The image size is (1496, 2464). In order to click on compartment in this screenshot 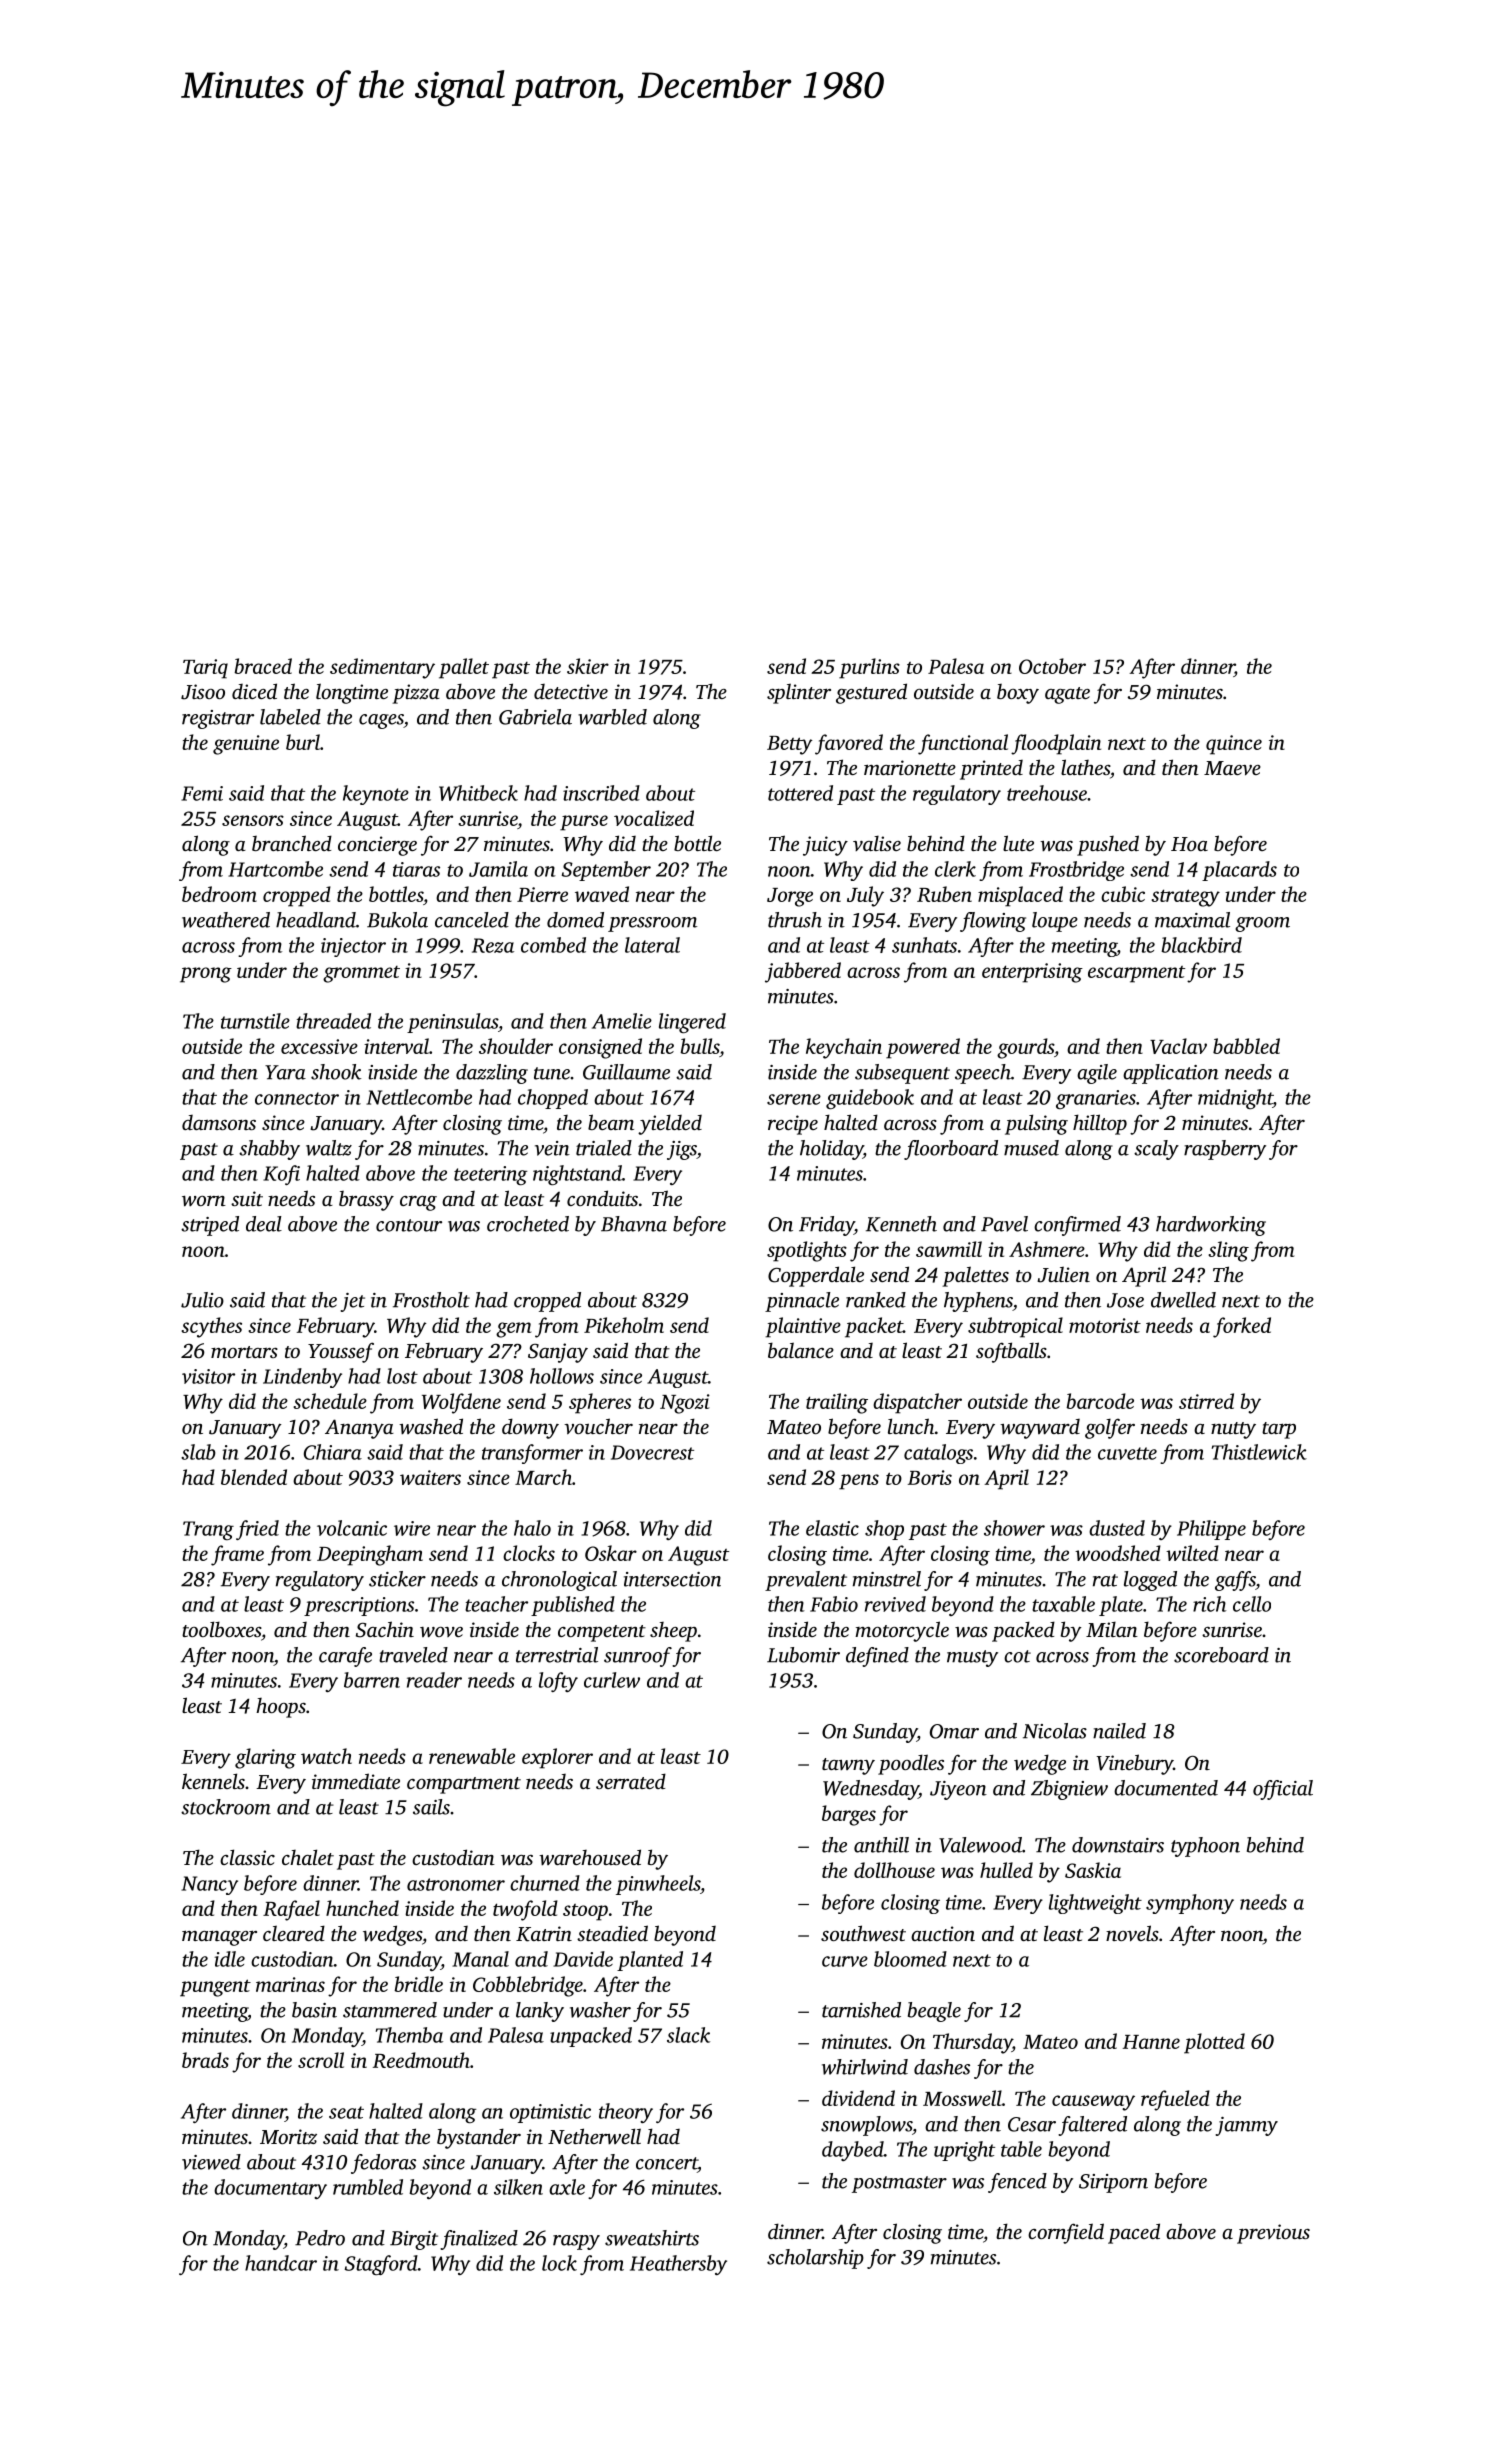, I will do `click(464, 1785)`.
